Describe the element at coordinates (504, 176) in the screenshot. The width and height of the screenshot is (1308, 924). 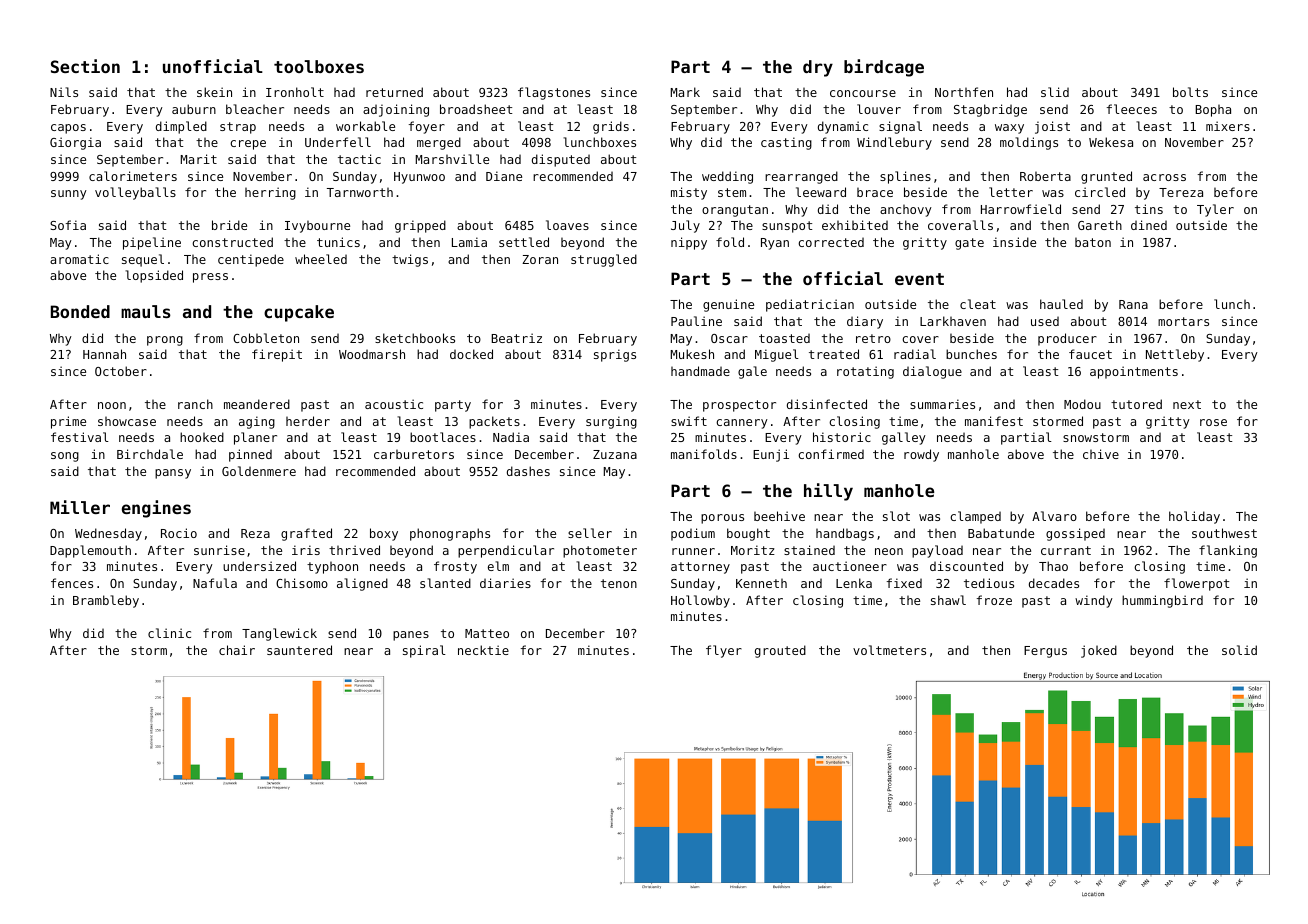
I see `Diane` at that location.
